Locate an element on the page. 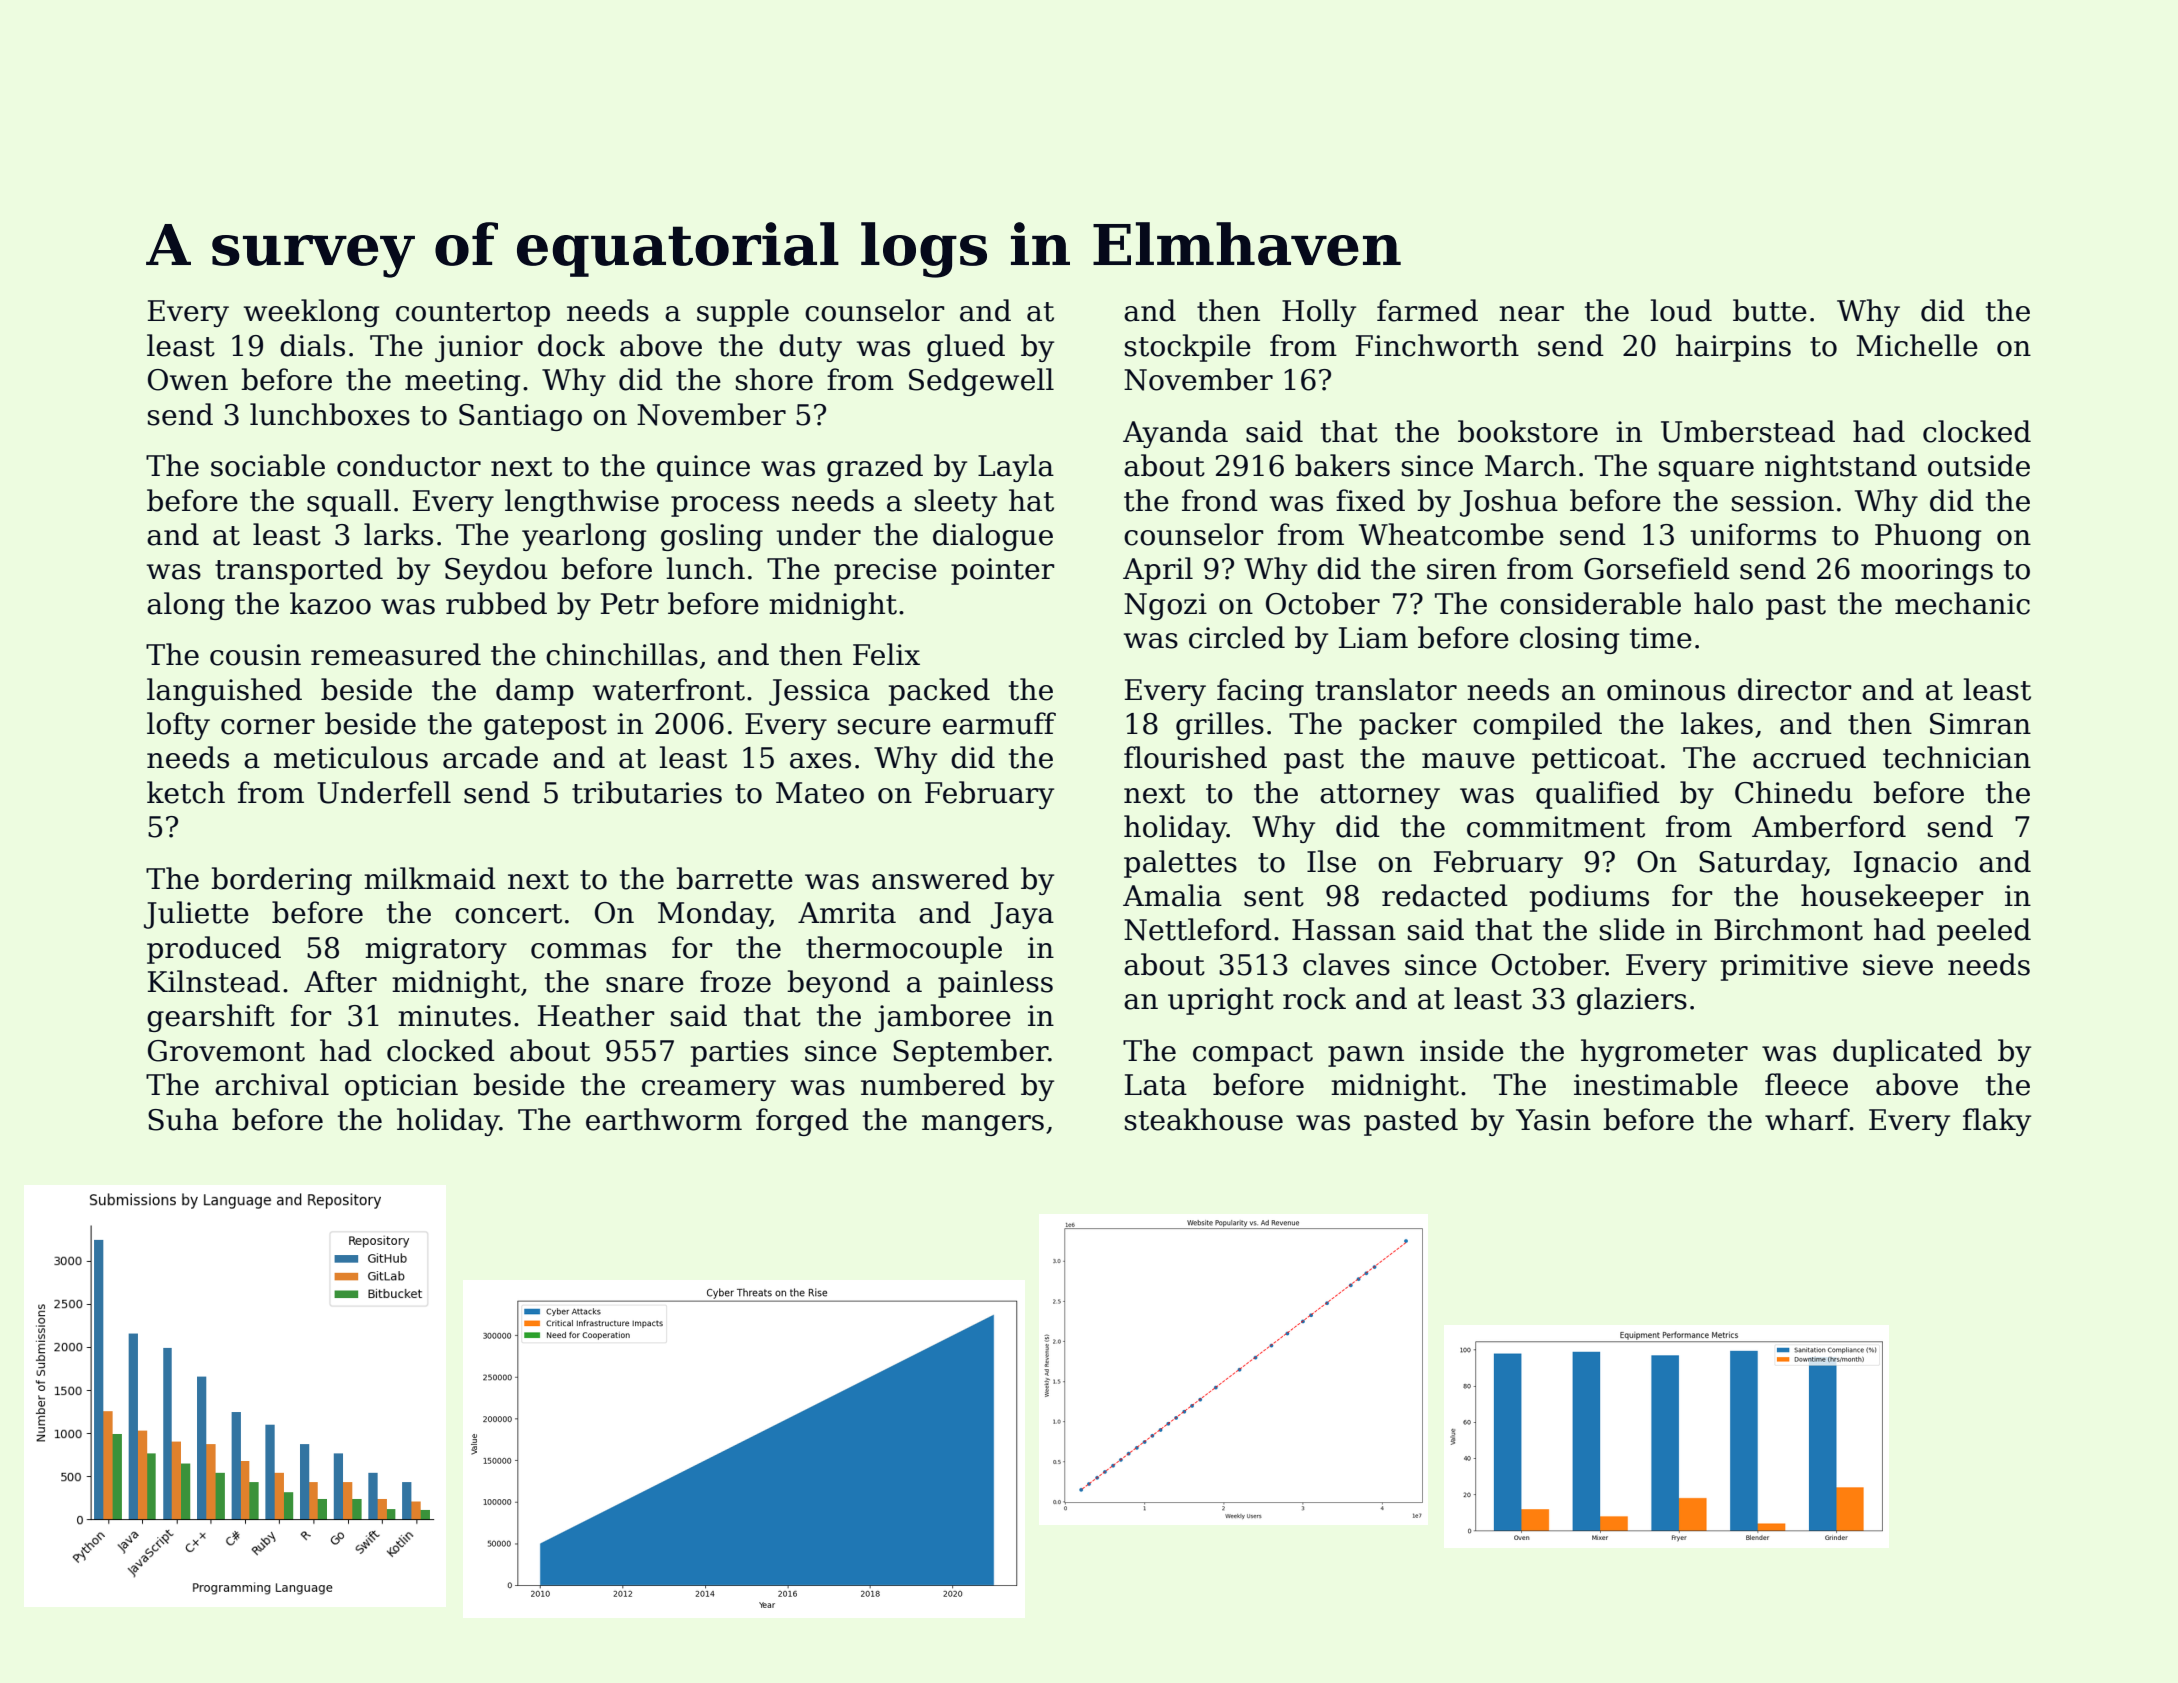 The image size is (2178, 1683). compiled is located at coordinates (1537, 726).
